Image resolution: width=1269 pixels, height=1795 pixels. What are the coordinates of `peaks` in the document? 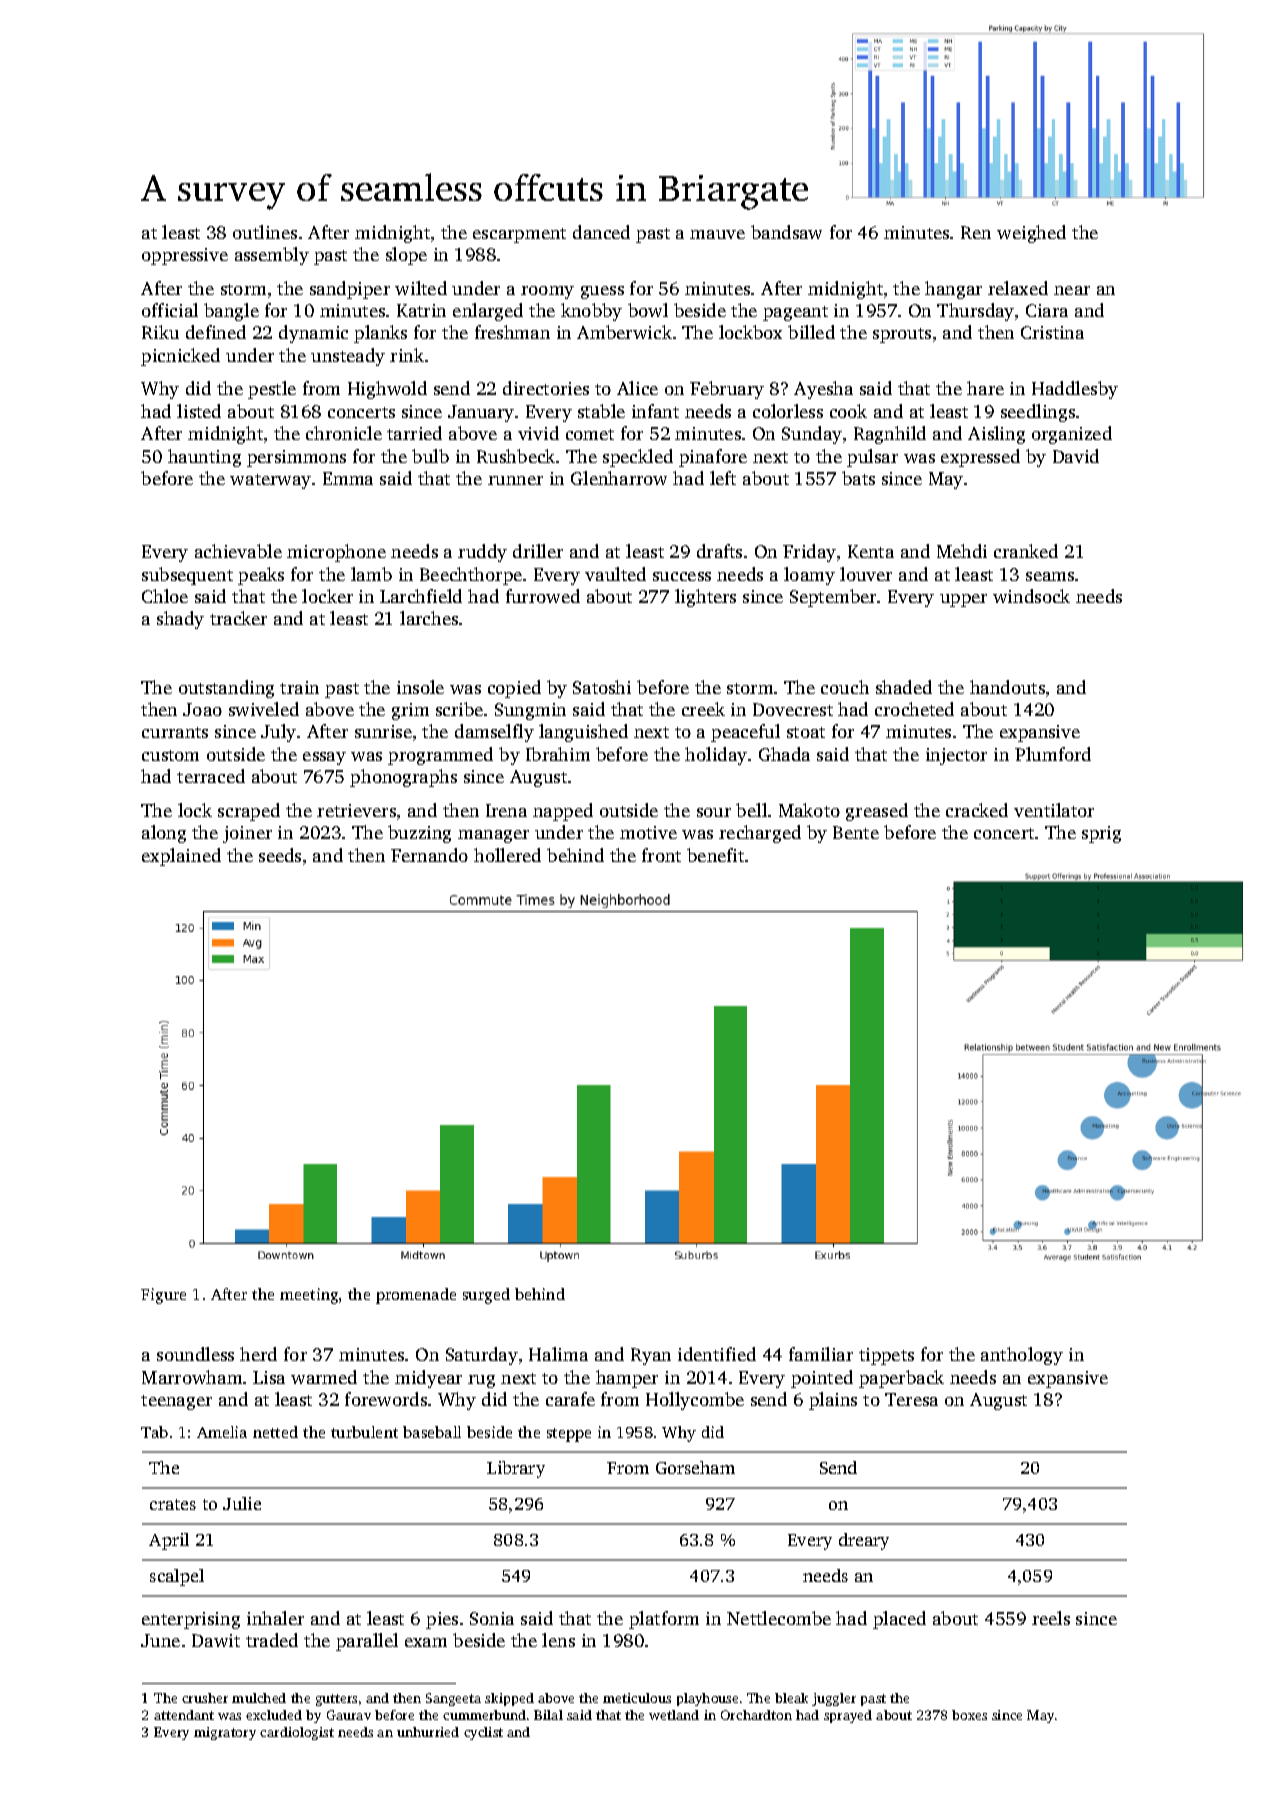 It's located at (261, 576).
